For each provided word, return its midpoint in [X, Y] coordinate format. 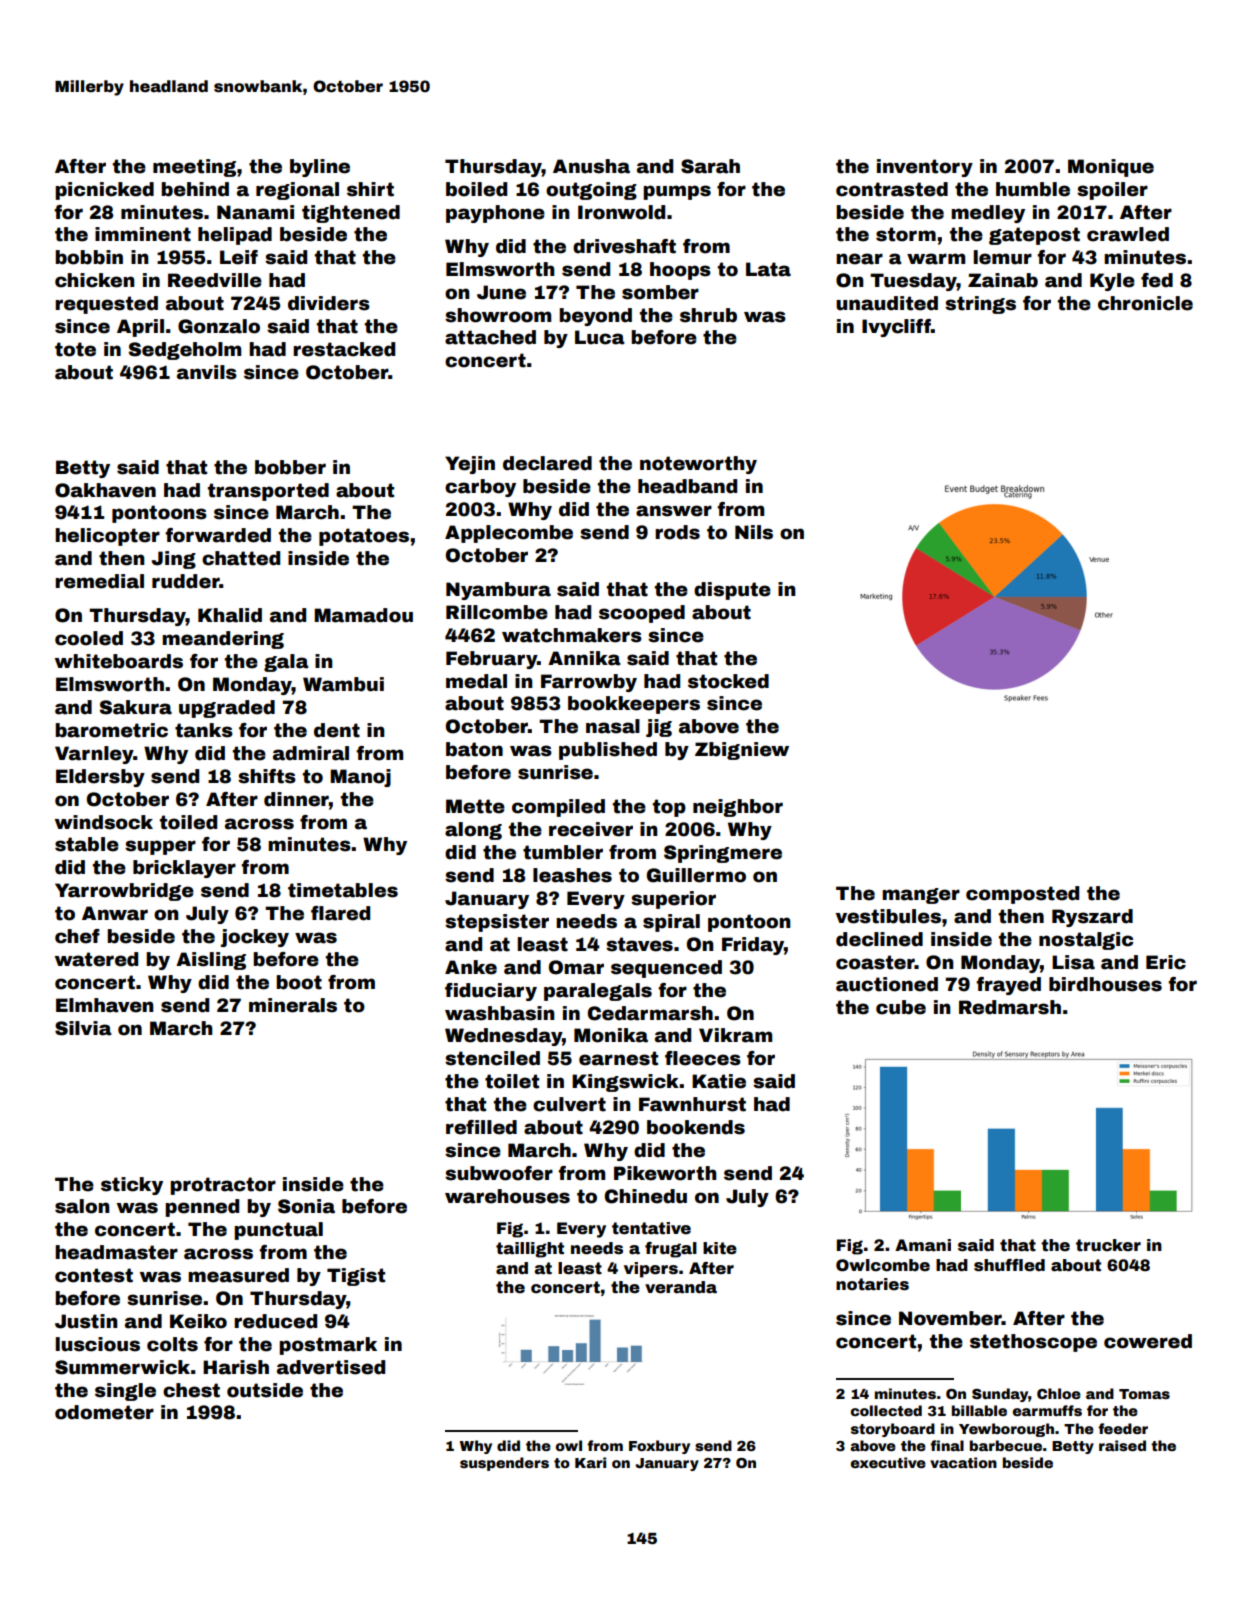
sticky [132, 1186]
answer [674, 511]
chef [77, 936]
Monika [611, 1035]
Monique [1111, 168]
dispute [732, 591]
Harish [236, 1367]
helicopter [107, 537]
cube [901, 1007]
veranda [681, 1287]
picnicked [104, 191]
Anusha [591, 166]
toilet [512, 1081]
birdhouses [1105, 984]
